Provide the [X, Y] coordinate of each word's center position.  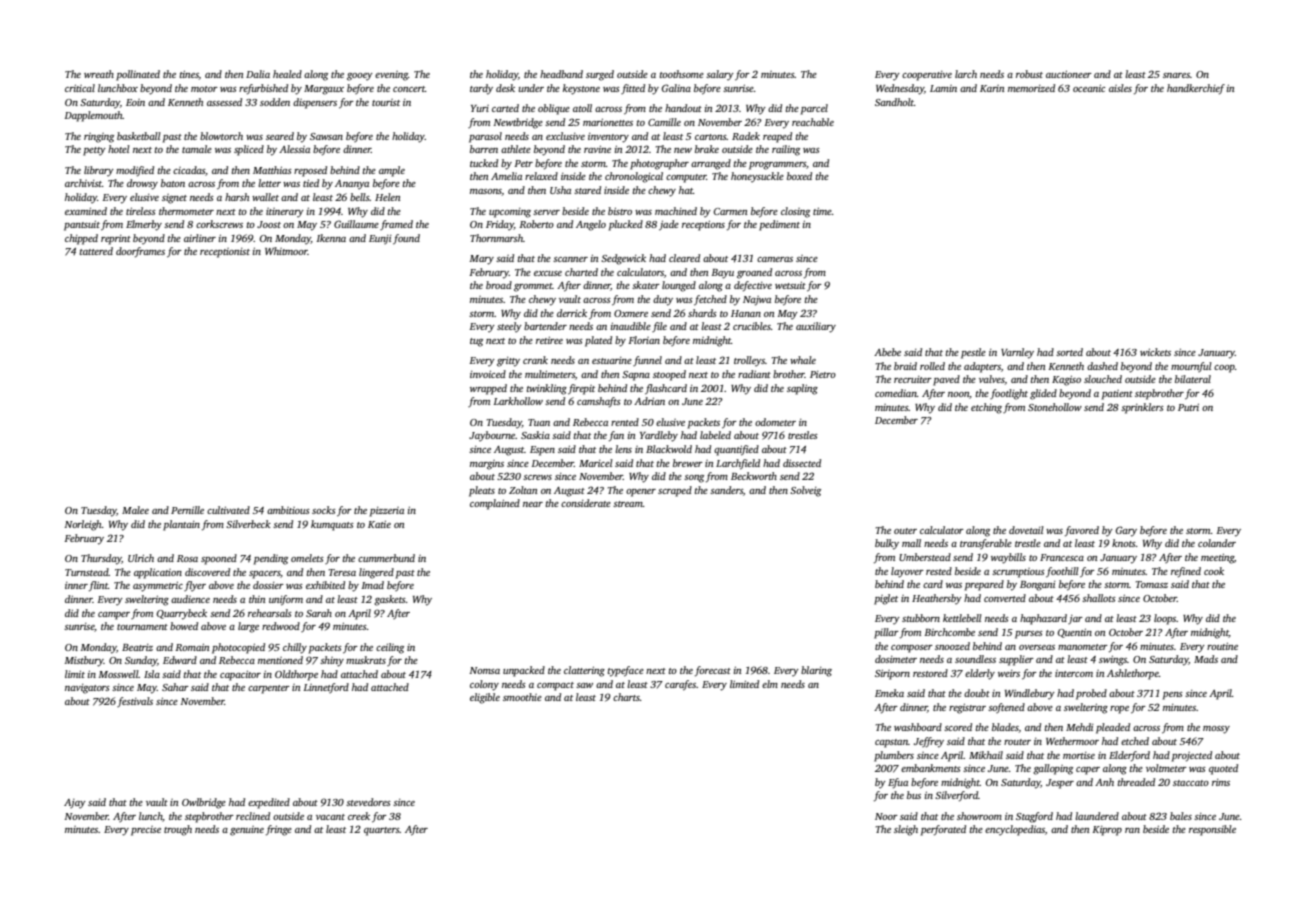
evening [391, 76]
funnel [647, 361]
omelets [307, 558]
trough [178, 830]
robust [1029, 74]
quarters [382, 831]
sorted [1069, 352]
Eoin [135, 102]
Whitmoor [286, 251]
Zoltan [523, 490]
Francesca [1062, 557]
